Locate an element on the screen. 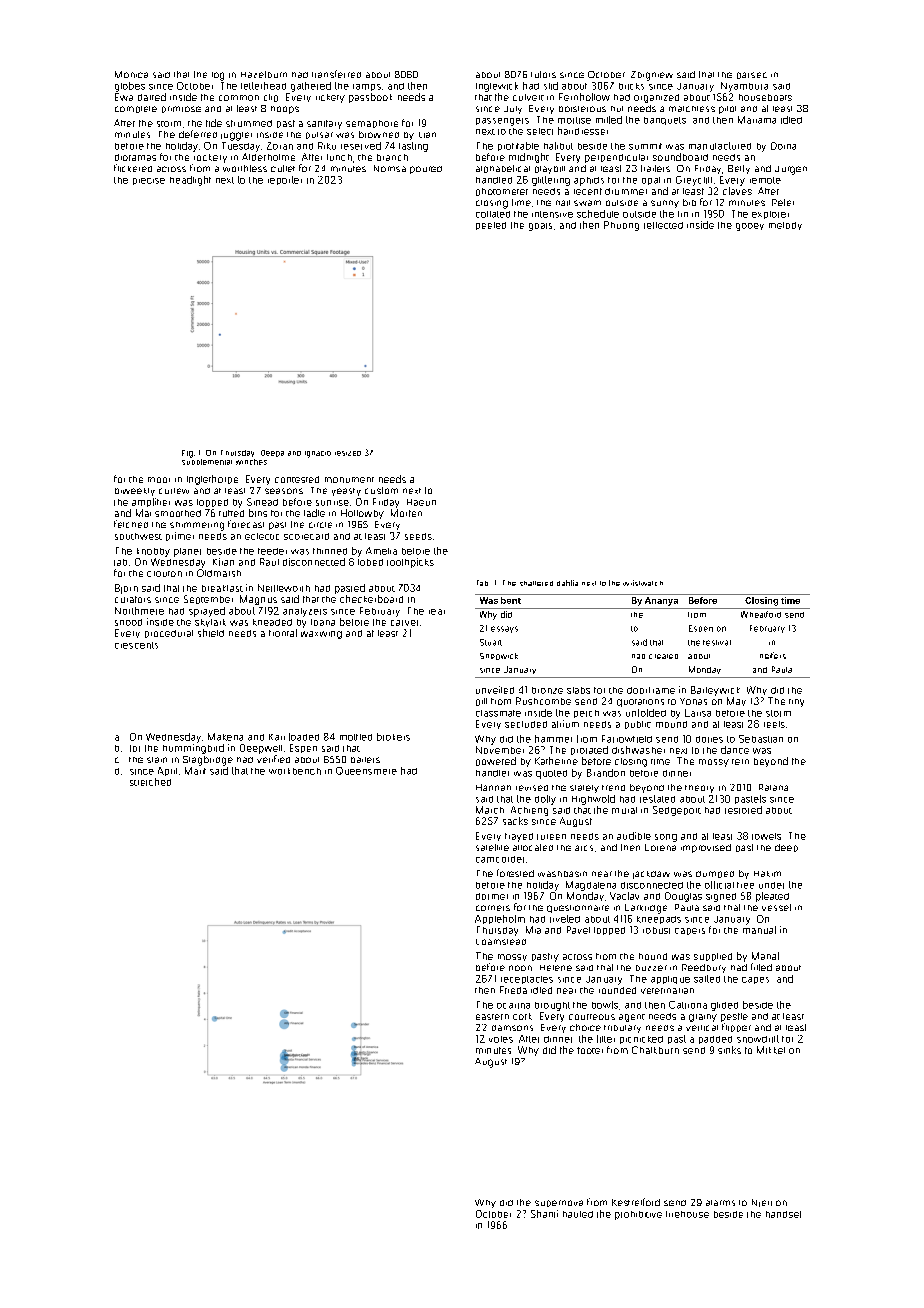  voles is located at coordinates (501, 1039).
